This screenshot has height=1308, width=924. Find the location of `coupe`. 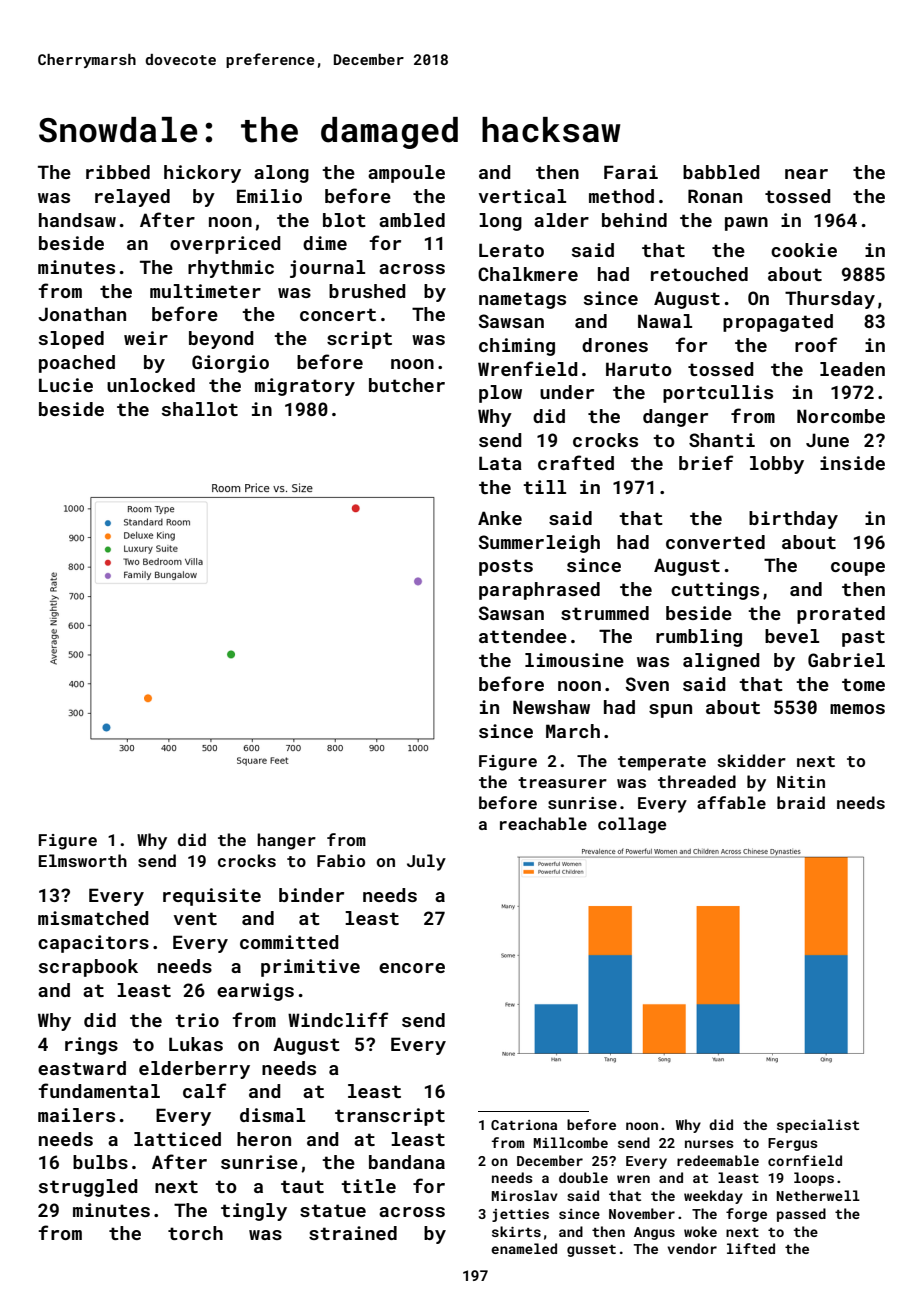

coupe is located at coordinates (858, 569).
